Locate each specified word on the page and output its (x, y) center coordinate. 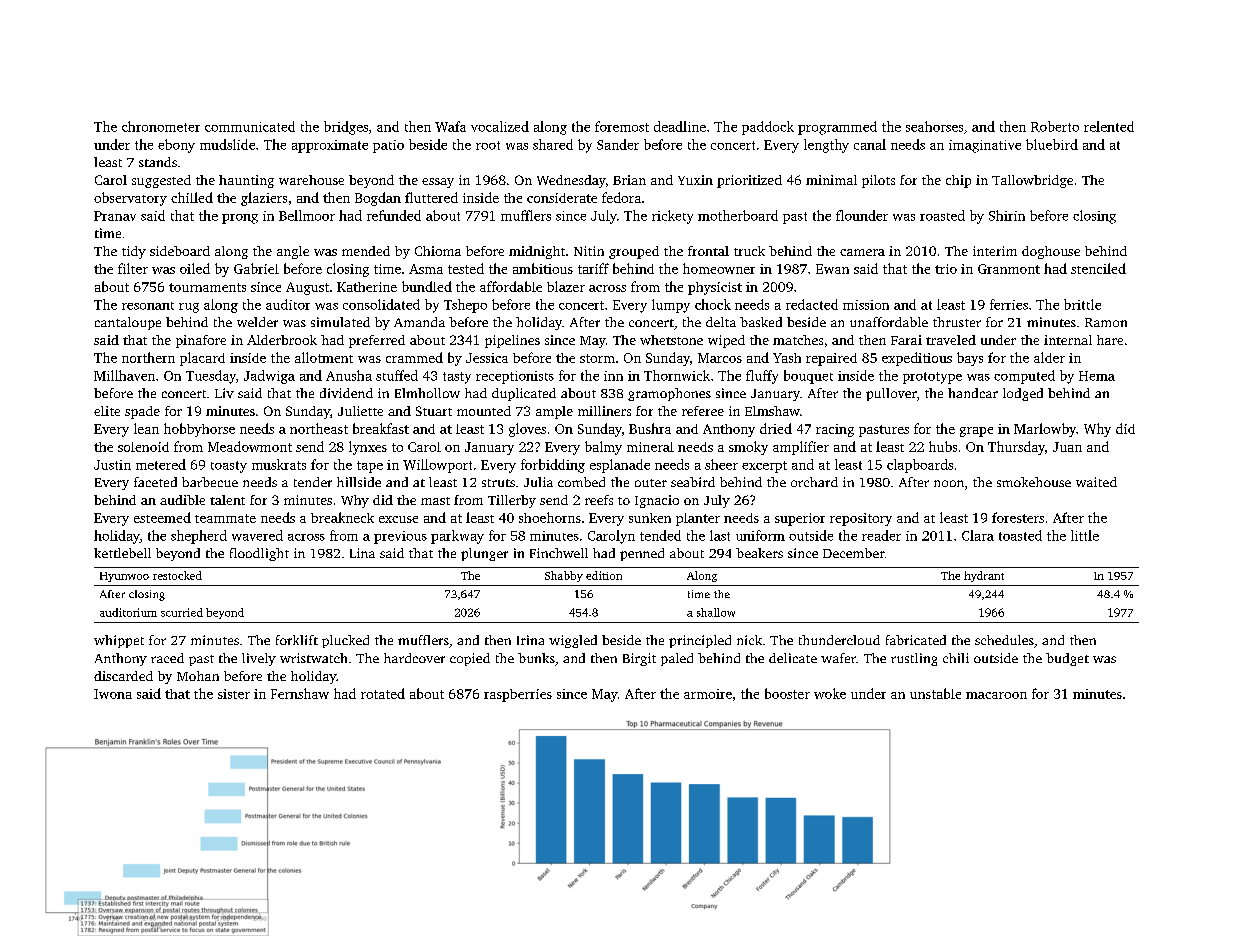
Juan (1067, 447)
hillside (359, 482)
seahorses (934, 126)
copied (470, 659)
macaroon (996, 695)
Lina (362, 553)
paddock (768, 128)
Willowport (437, 466)
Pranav (115, 216)
